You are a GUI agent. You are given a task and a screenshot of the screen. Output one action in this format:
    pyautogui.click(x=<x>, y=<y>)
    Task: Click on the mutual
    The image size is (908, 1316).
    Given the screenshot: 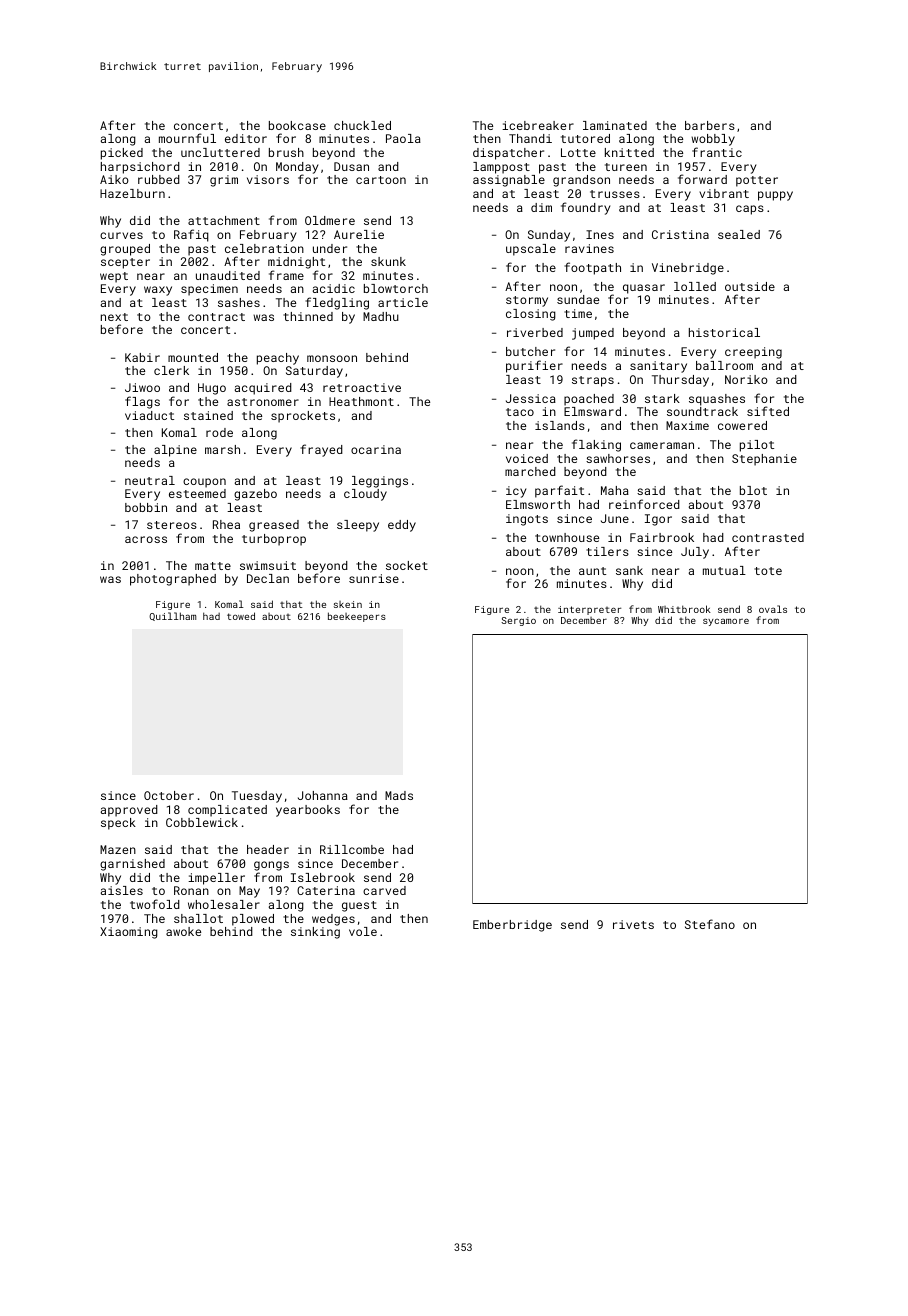 What is the action you would take?
    pyautogui.click(x=724, y=570)
